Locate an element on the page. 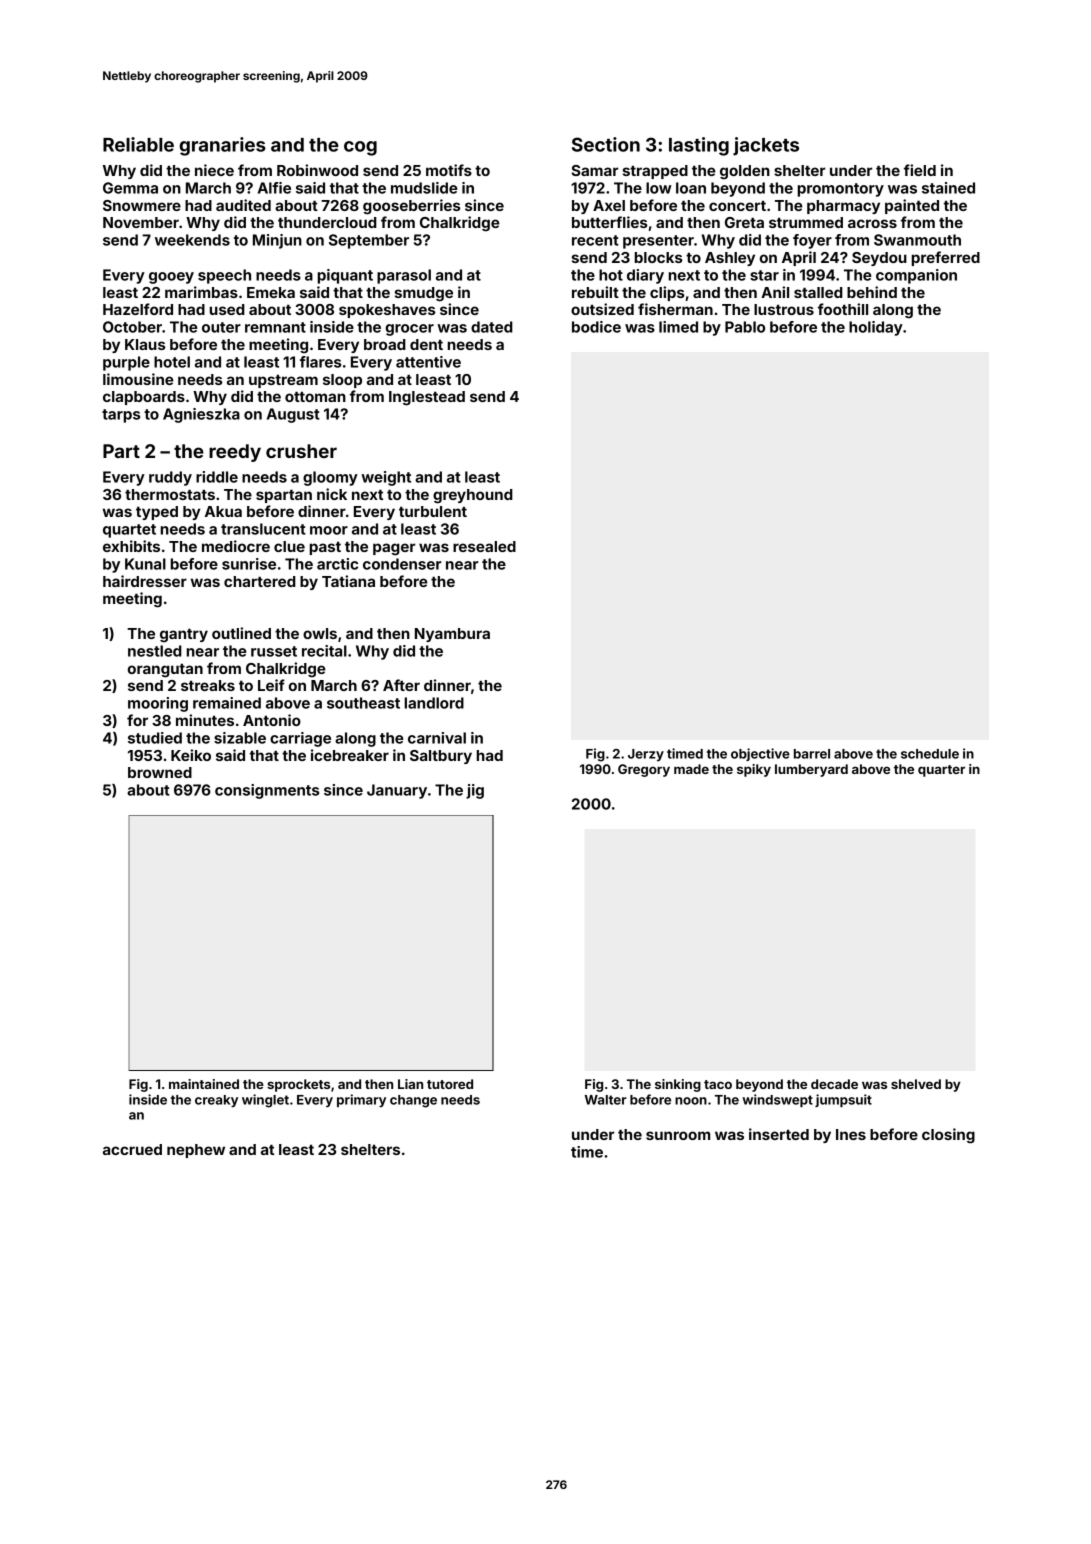  Jerzy is located at coordinates (646, 755).
